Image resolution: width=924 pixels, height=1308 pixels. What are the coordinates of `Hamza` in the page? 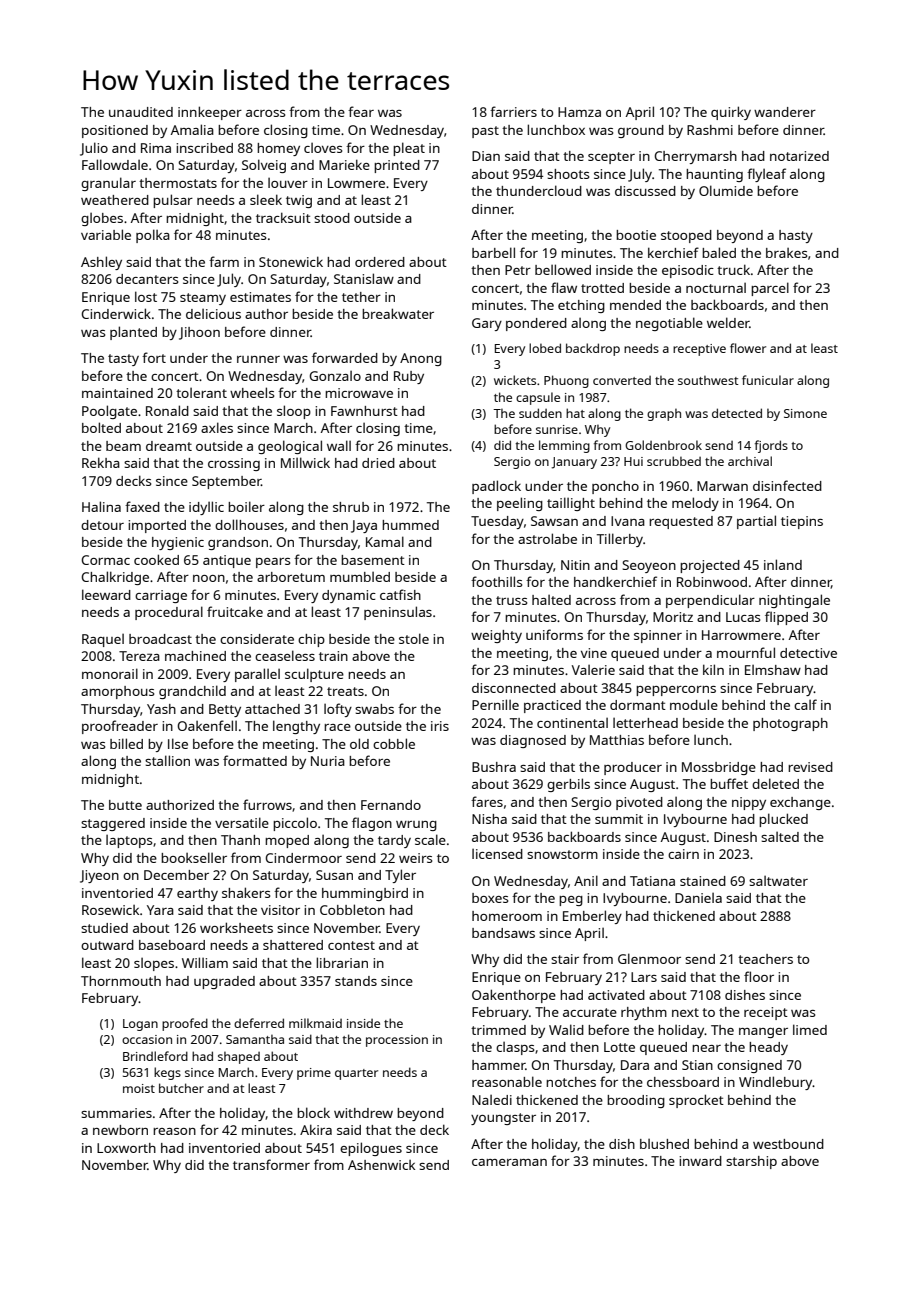 It's located at (579, 112).
